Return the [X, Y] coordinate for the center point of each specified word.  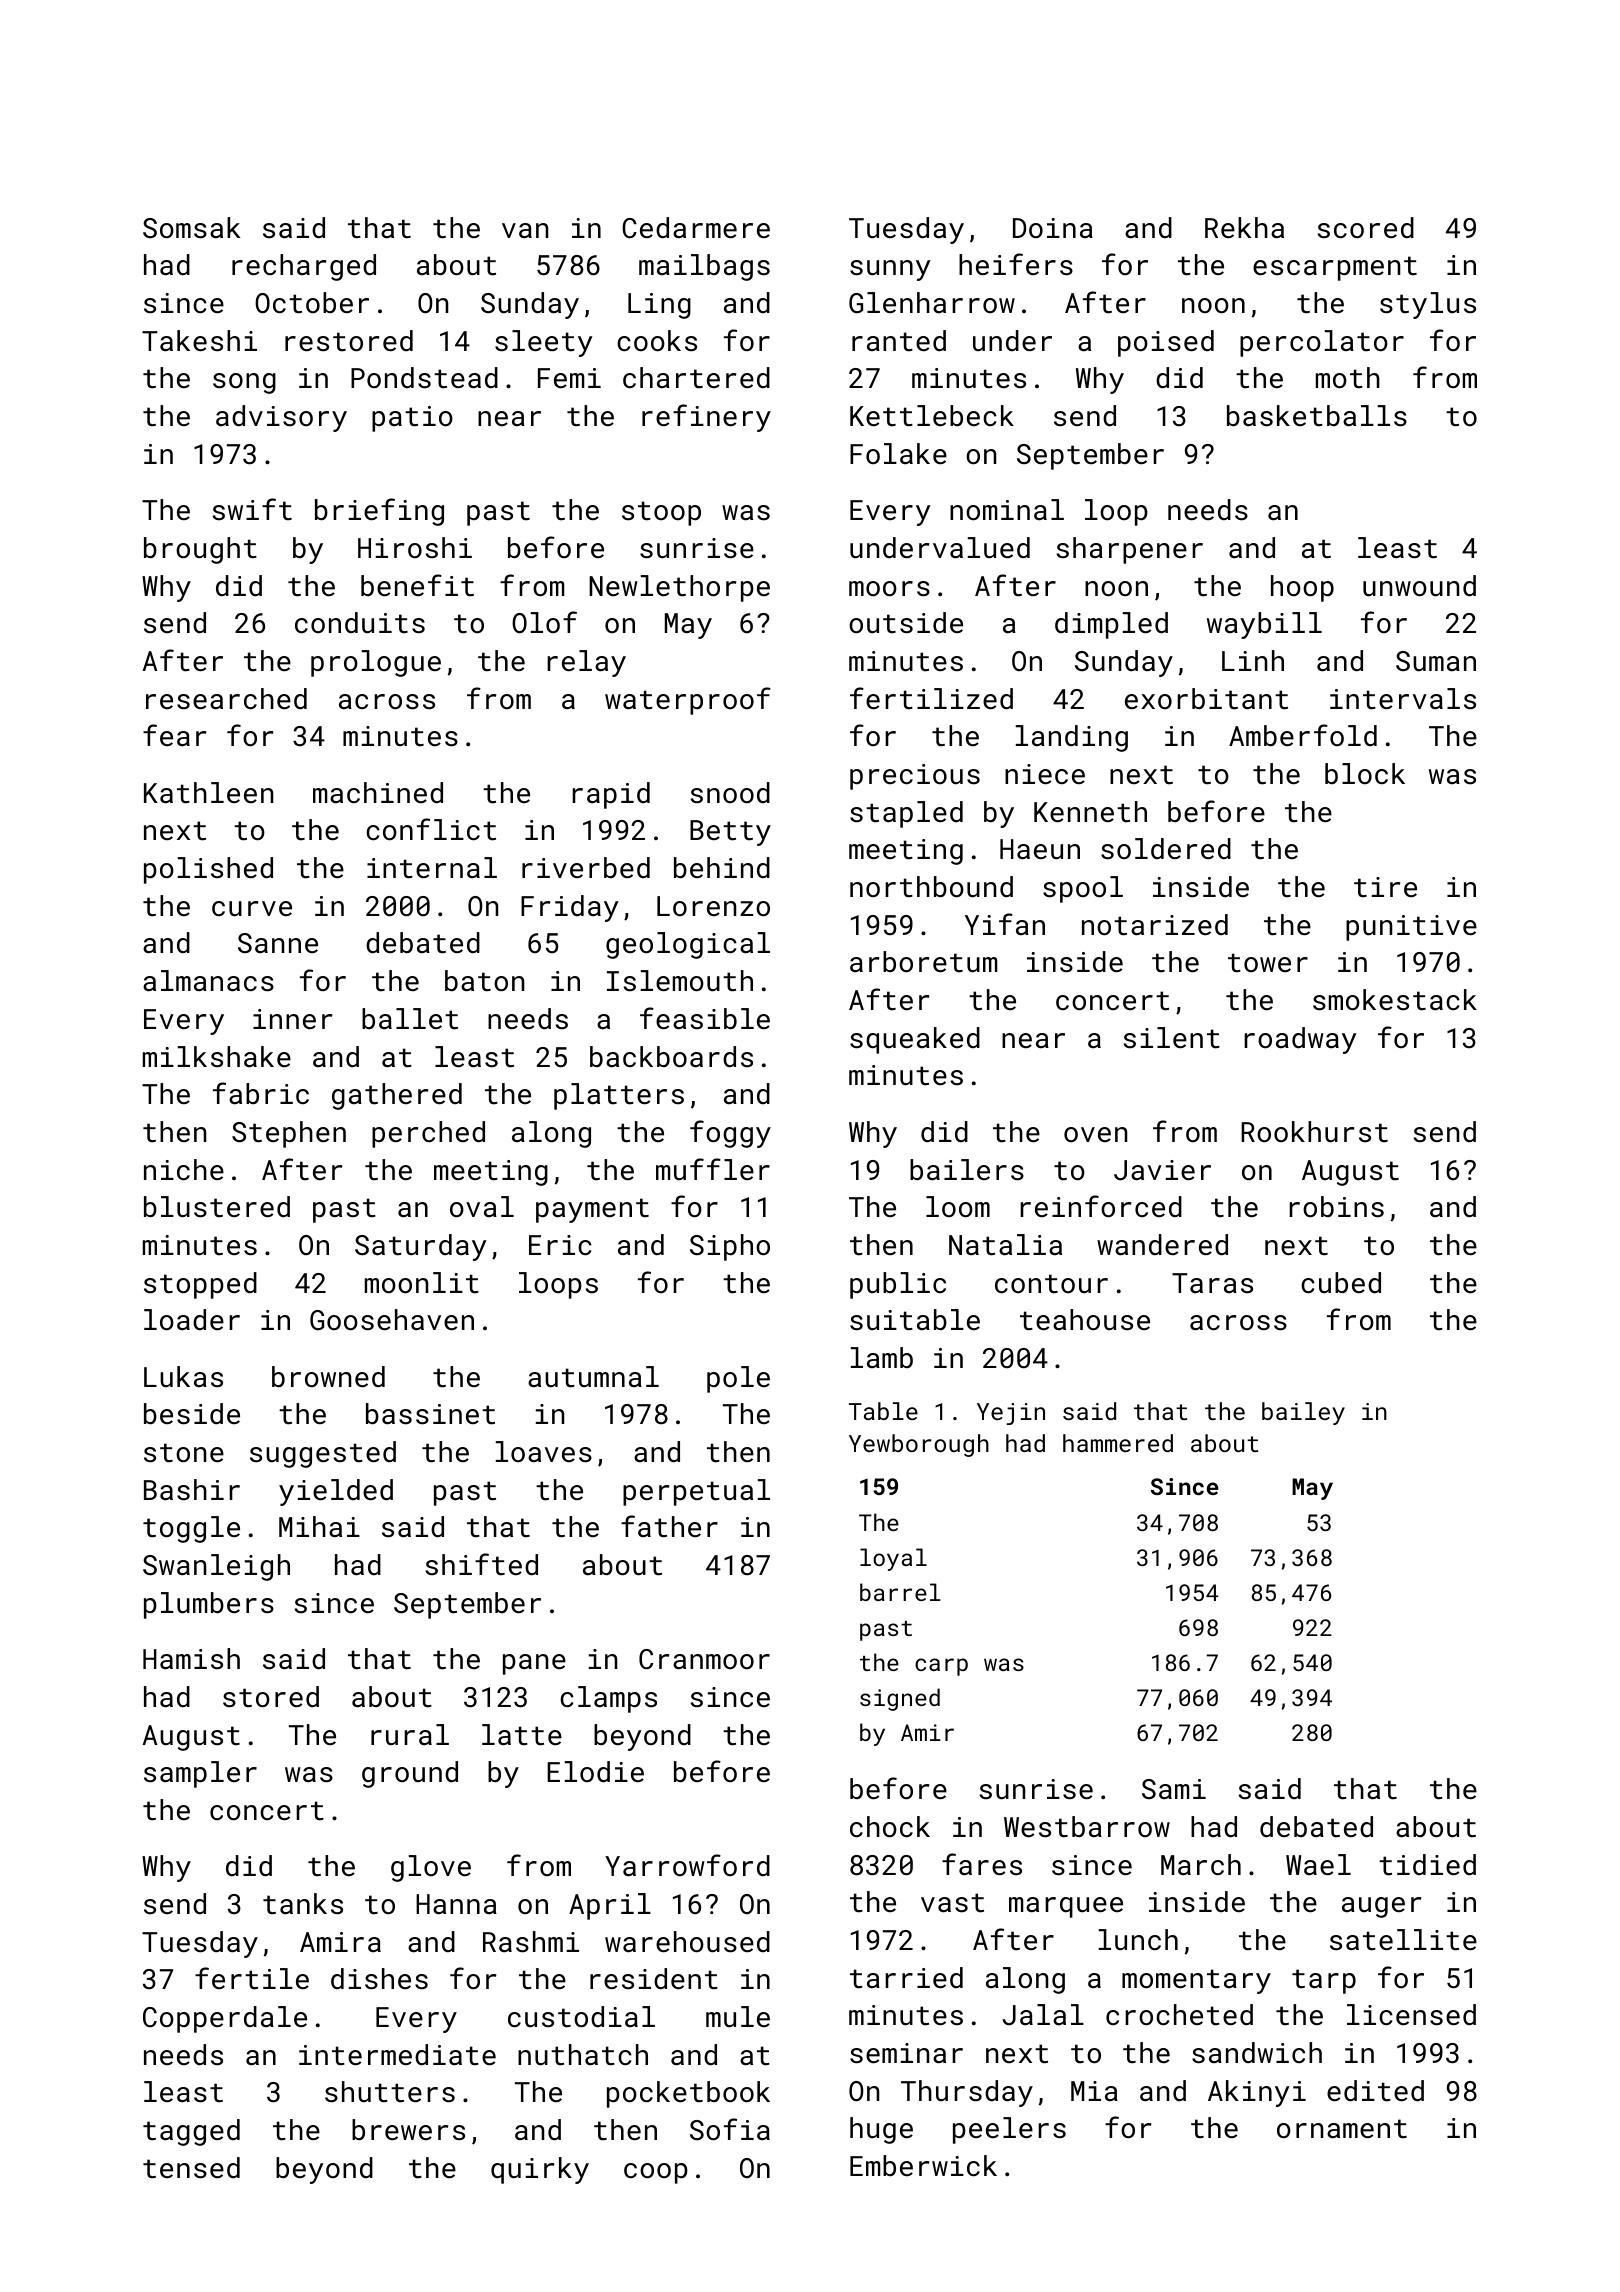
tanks [303, 1904]
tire [1385, 887]
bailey [1303, 1413]
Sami [1174, 1789]
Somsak [192, 228]
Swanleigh [216, 1567]
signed [900, 1699]
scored [1366, 228]
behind [722, 867]
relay [586, 663]
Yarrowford [687, 1865]
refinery [706, 418]
